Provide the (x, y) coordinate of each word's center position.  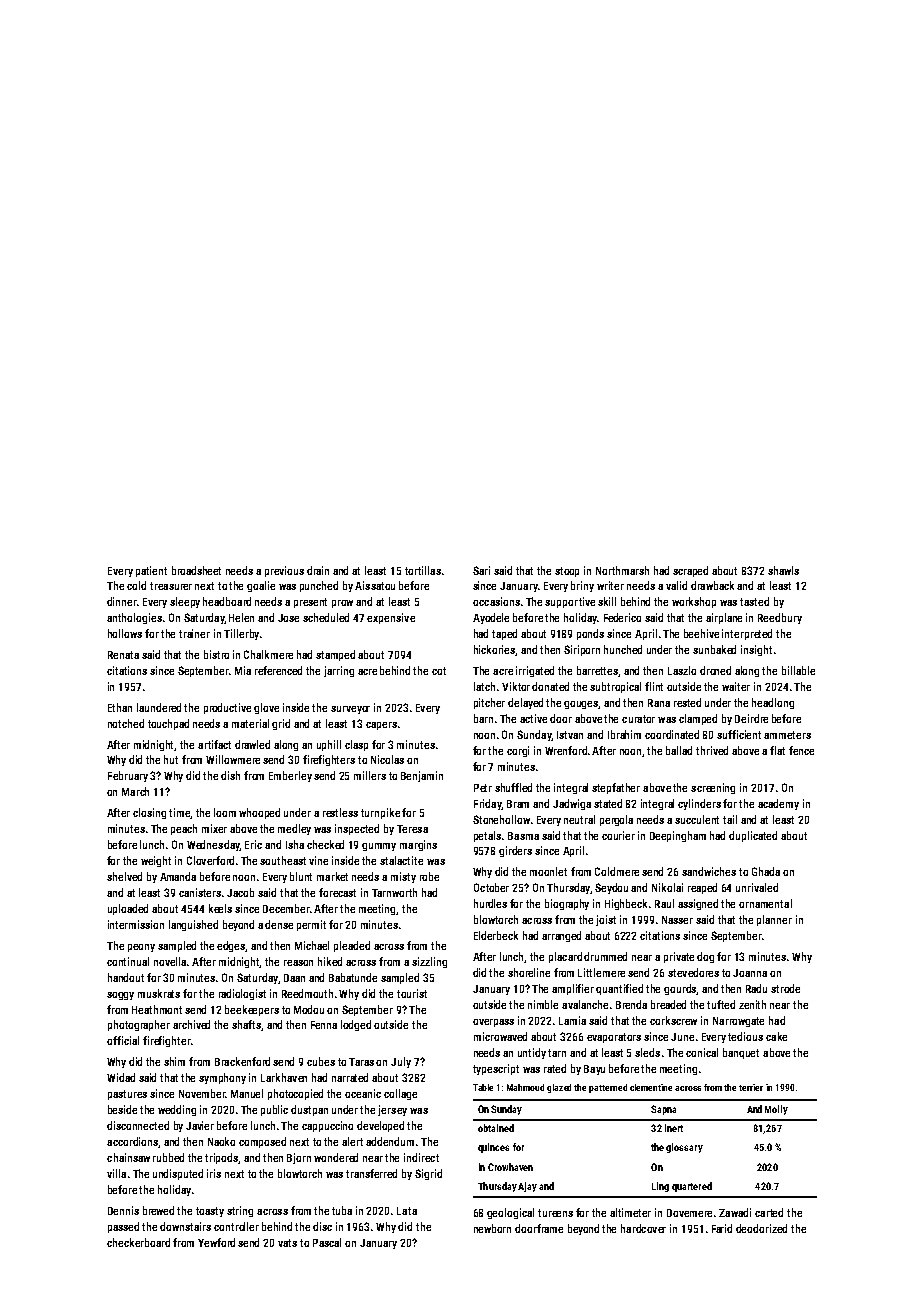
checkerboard (138, 1242)
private (679, 957)
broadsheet (196, 570)
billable (798, 670)
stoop (567, 572)
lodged (356, 1025)
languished (193, 925)
